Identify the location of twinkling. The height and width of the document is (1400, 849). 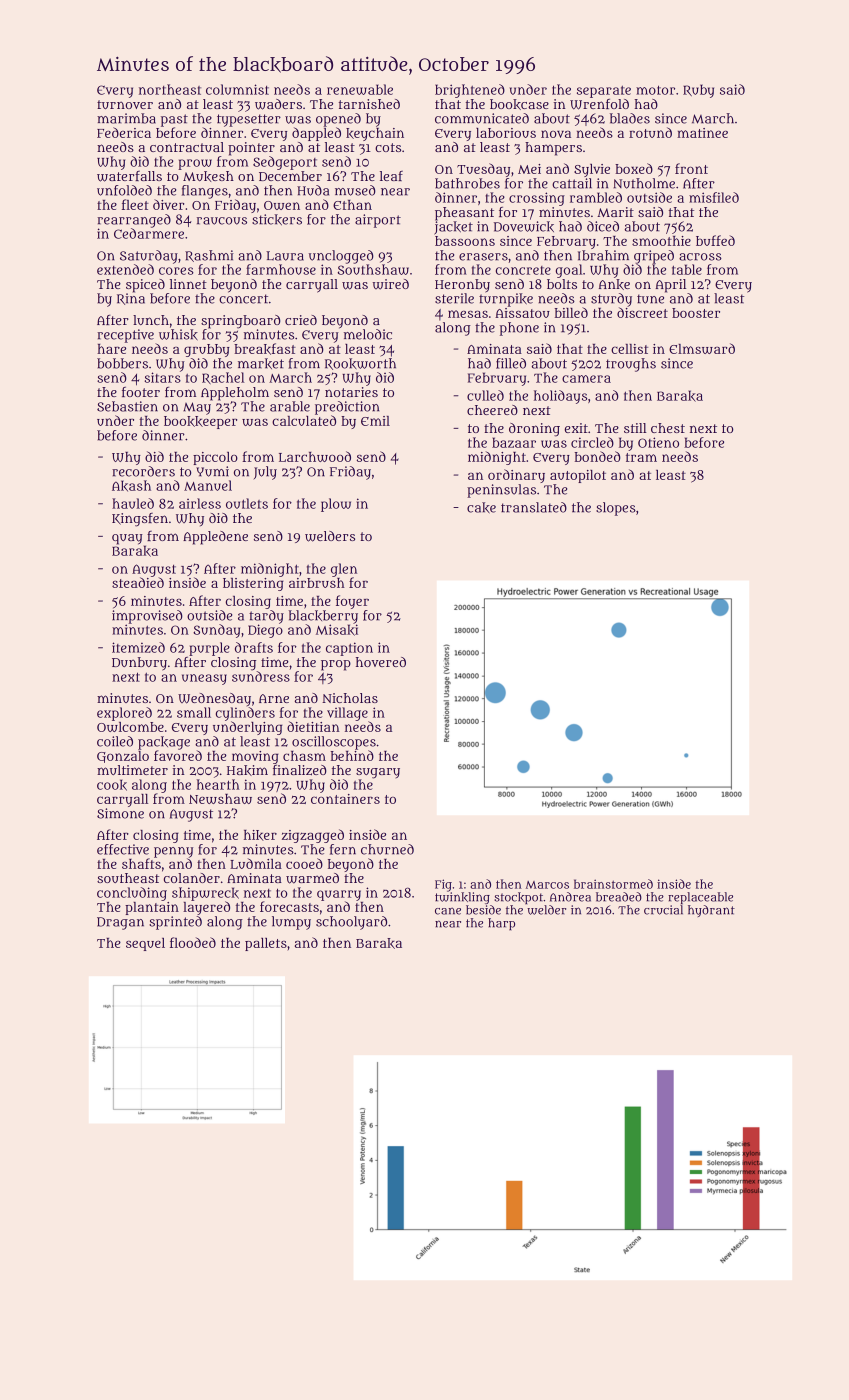
(462, 898).
